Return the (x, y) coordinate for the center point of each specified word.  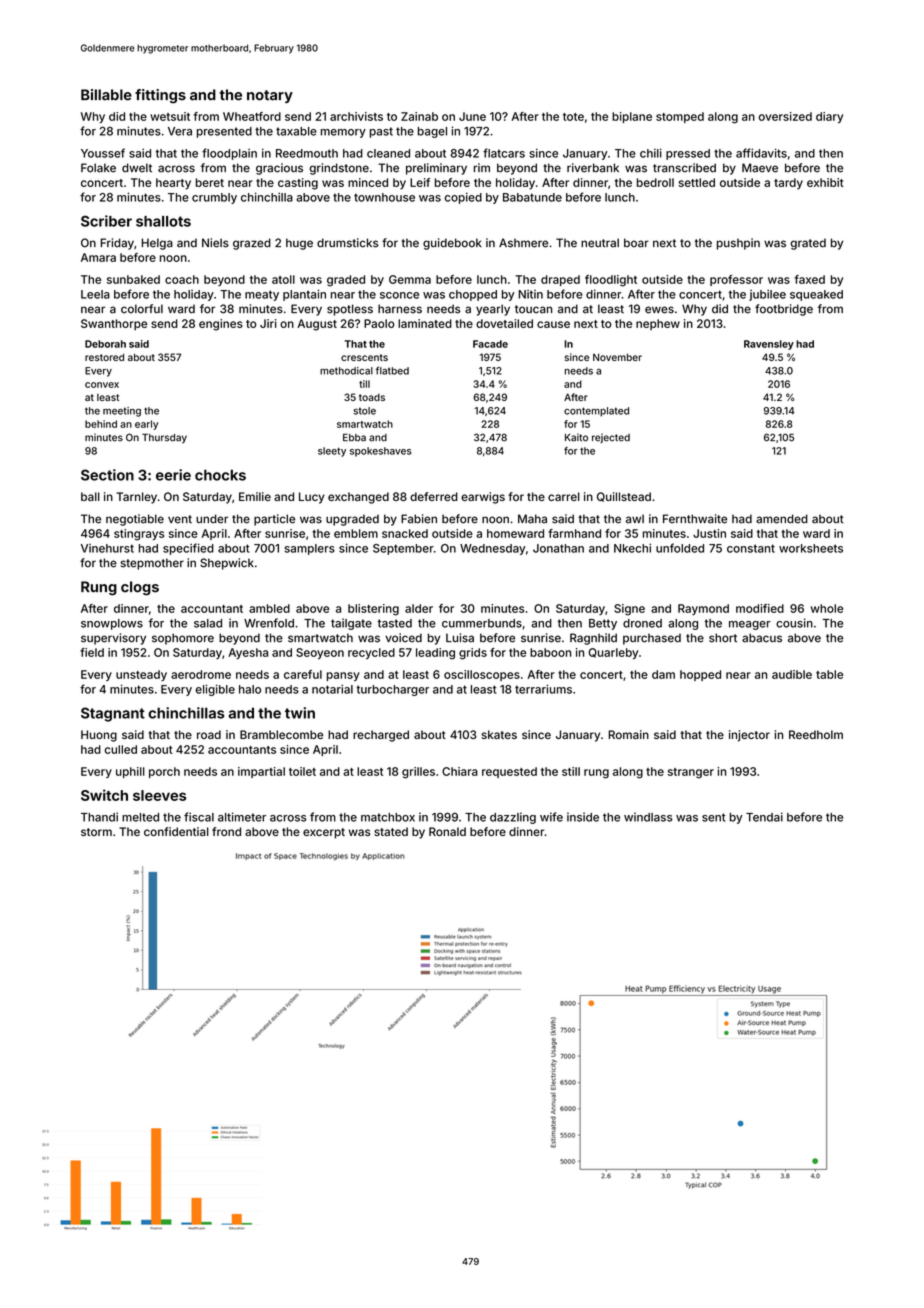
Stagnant (113, 714)
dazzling (513, 818)
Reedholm (816, 734)
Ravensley (769, 345)
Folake (98, 168)
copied (463, 198)
